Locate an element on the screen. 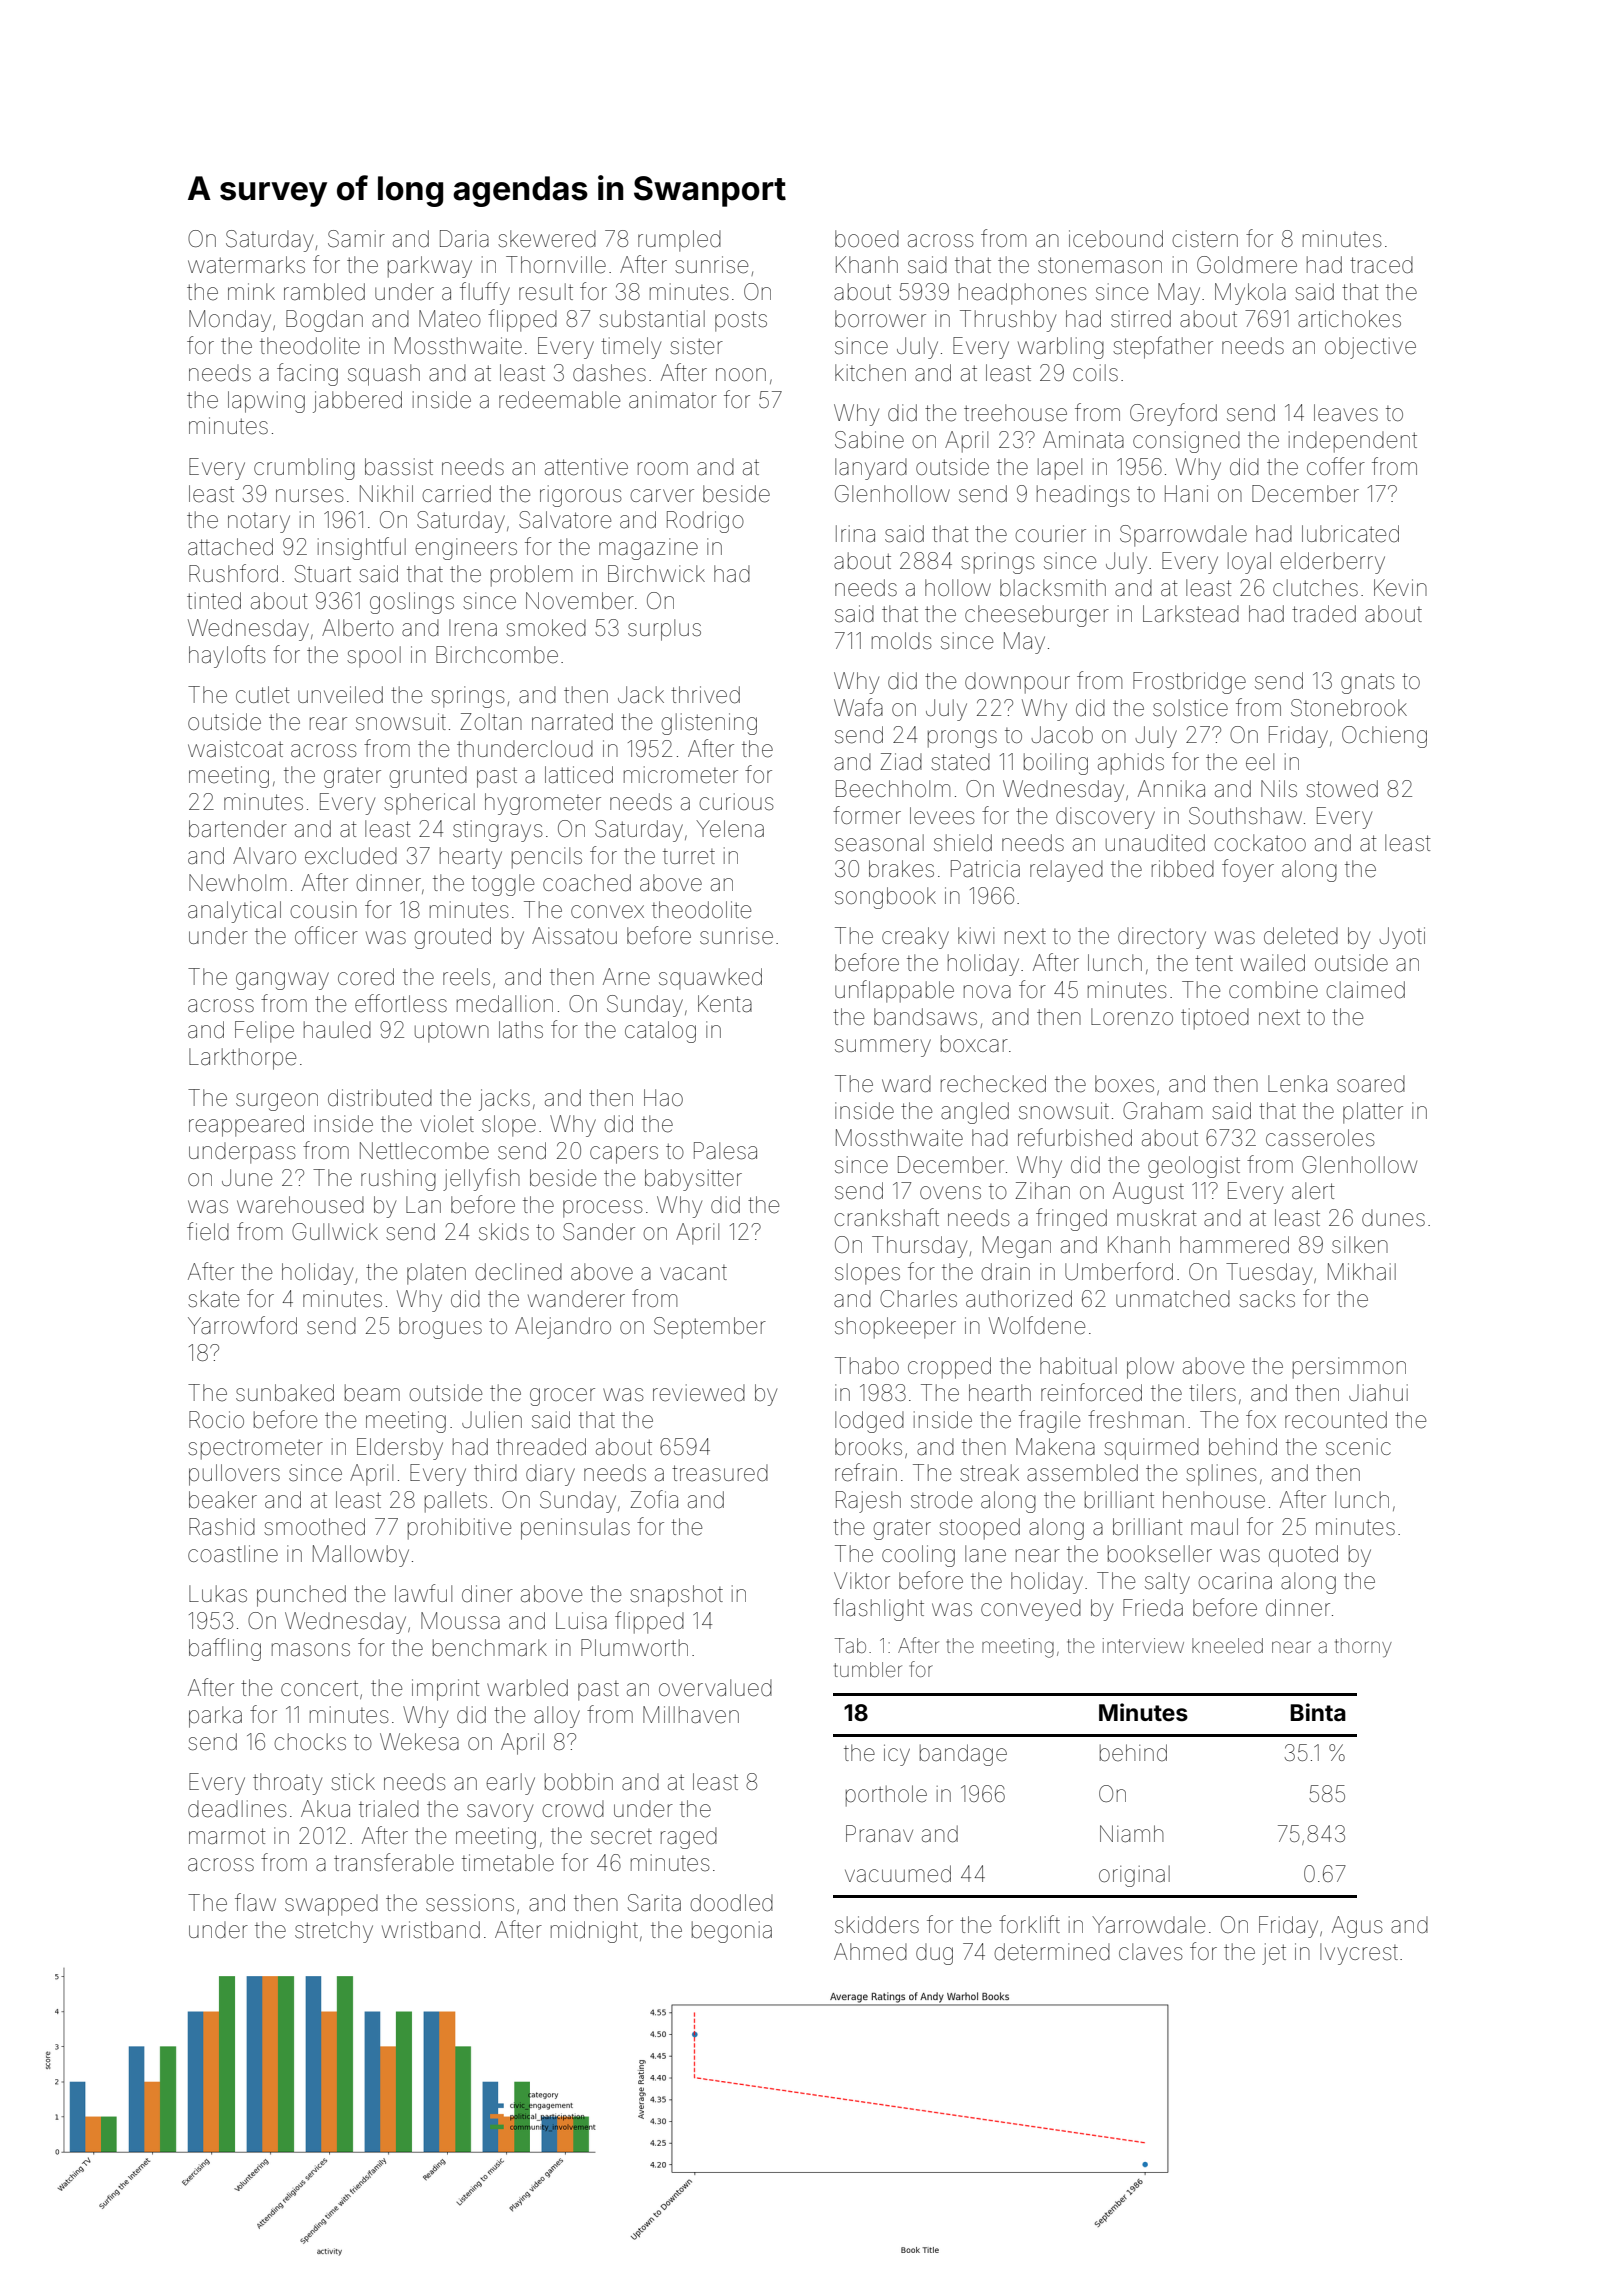 The image size is (1620, 2292). analytical is located at coordinates (234, 912).
